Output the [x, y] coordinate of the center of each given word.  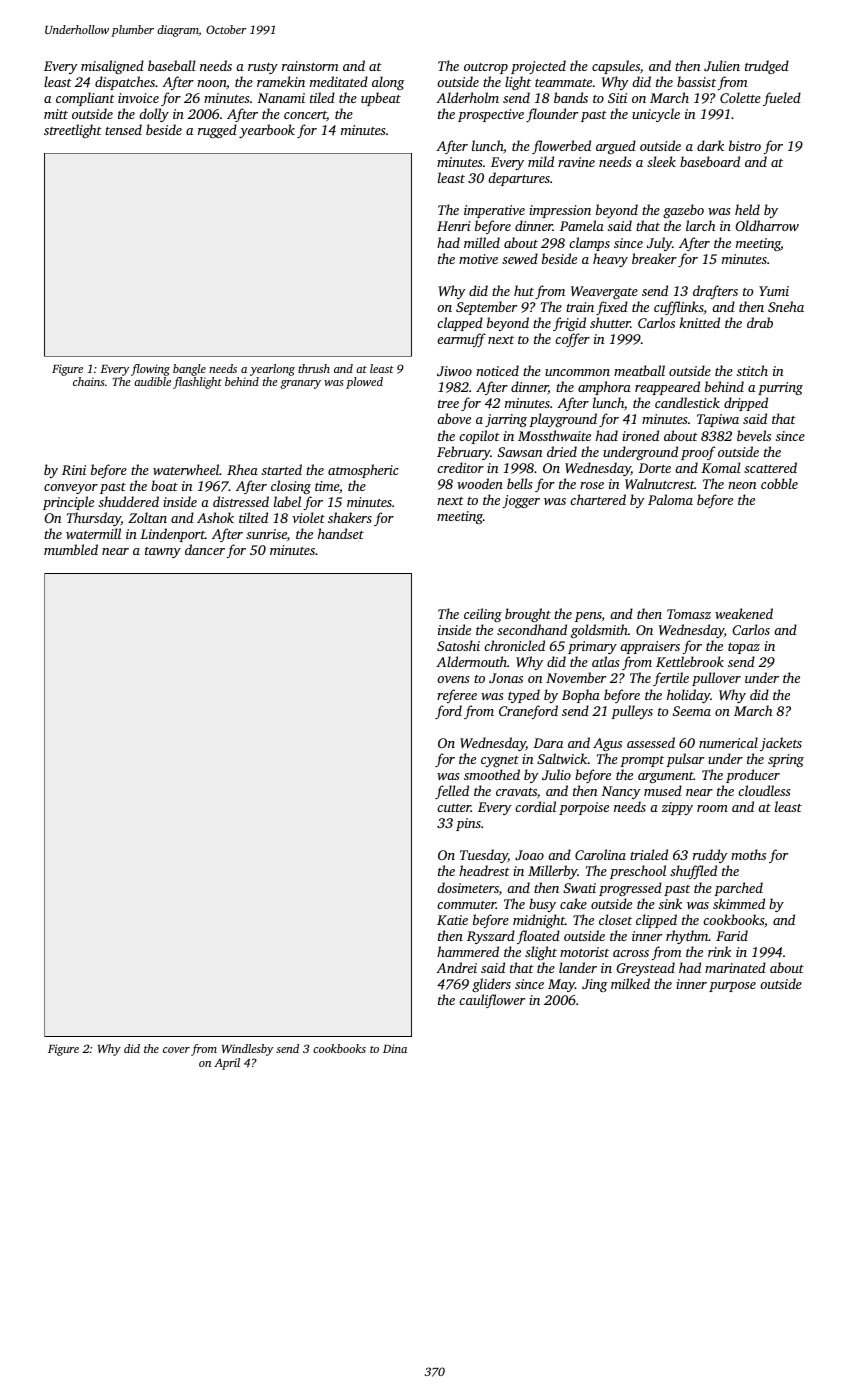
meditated [339, 81]
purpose [732, 987]
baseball [172, 65]
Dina [395, 1048]
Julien [722, 65]
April [227, 1064]
